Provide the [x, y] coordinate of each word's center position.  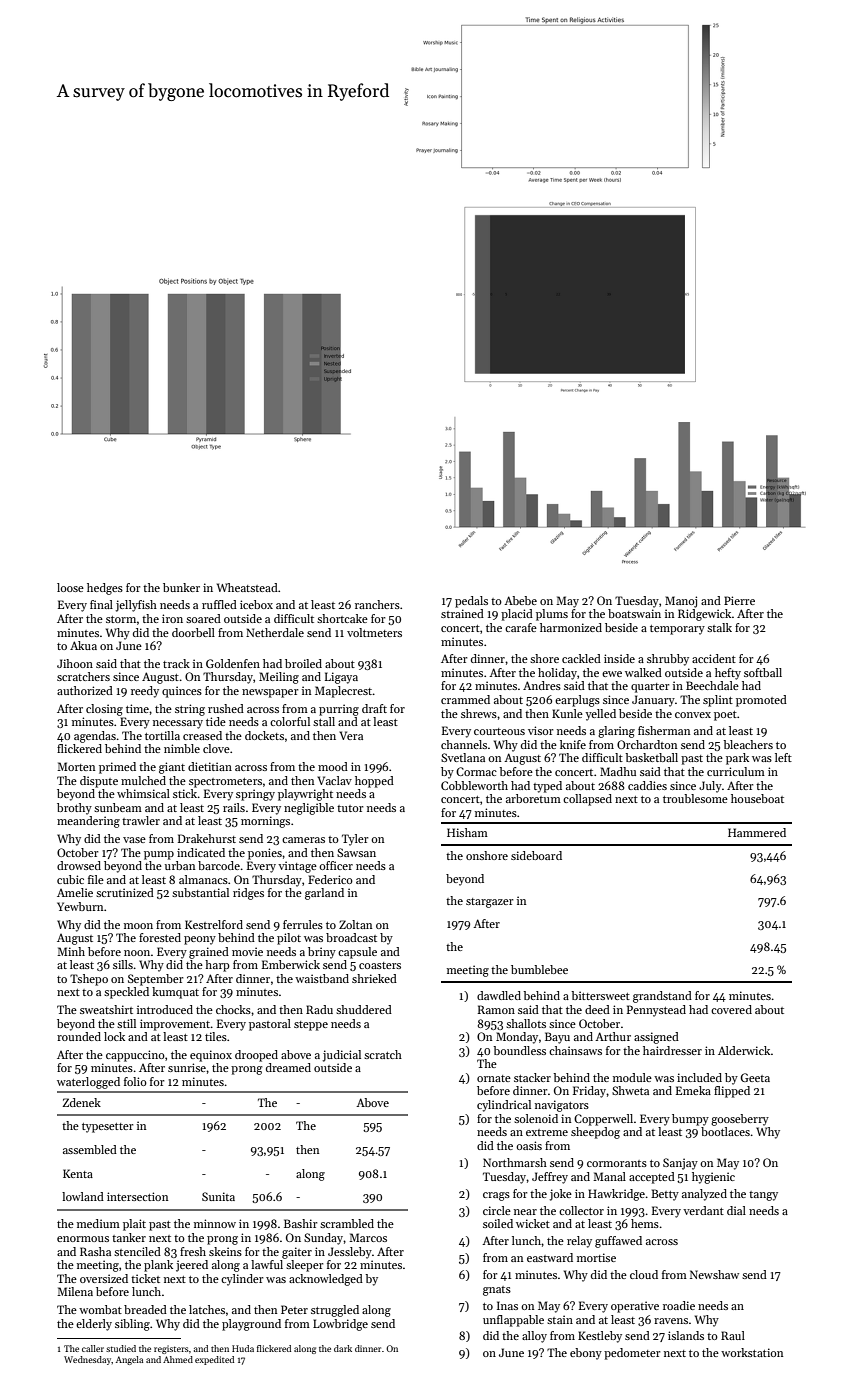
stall [324, 721]
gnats [497, 1291]
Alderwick [744, 1050]
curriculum [736, 771]
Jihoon [75, 663]
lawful [267, 1264]
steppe [311, 1026]
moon [138, 926]
